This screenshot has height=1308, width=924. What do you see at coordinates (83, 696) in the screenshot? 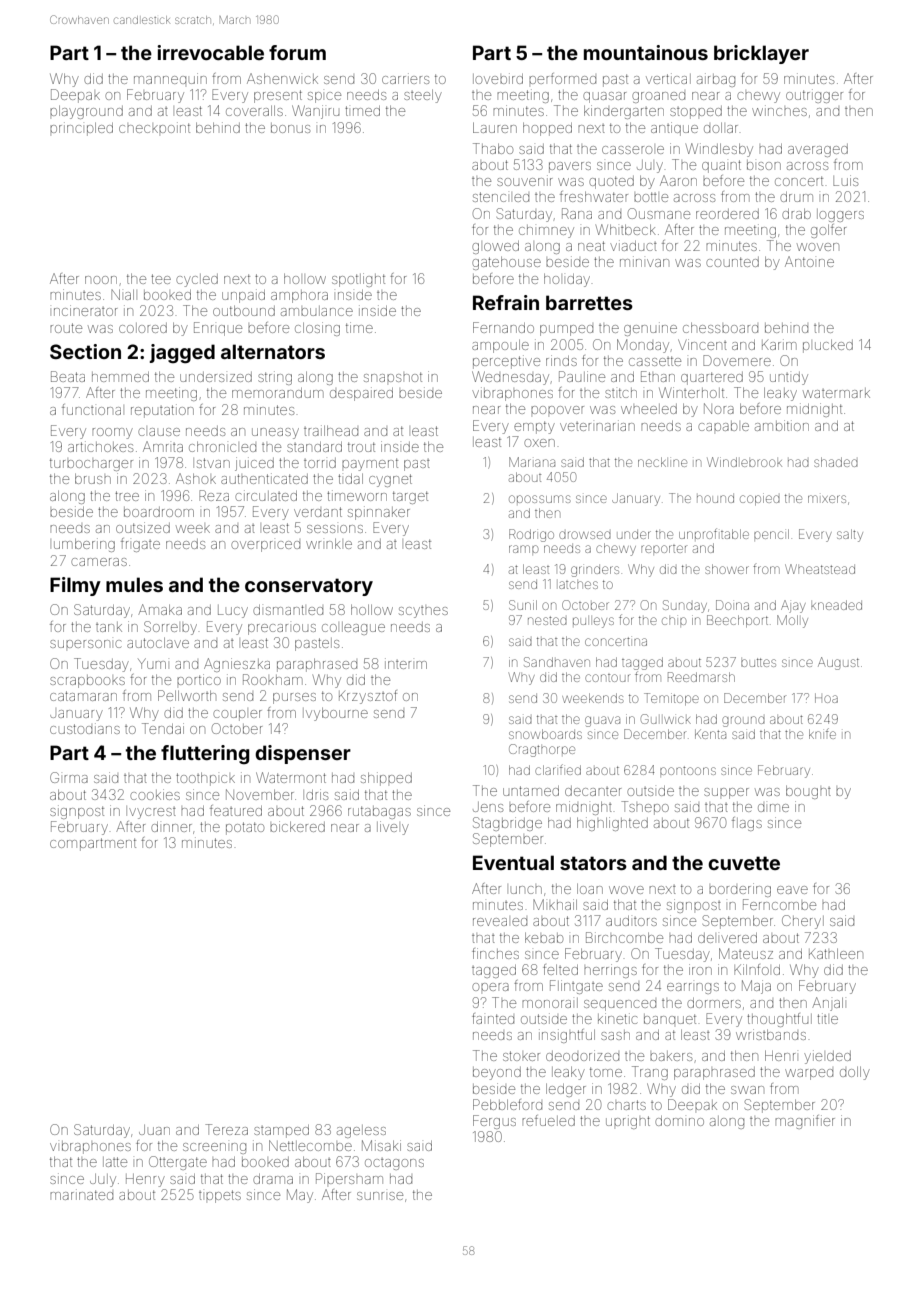
I see `catamaran` at bounding box center [83, 696].
